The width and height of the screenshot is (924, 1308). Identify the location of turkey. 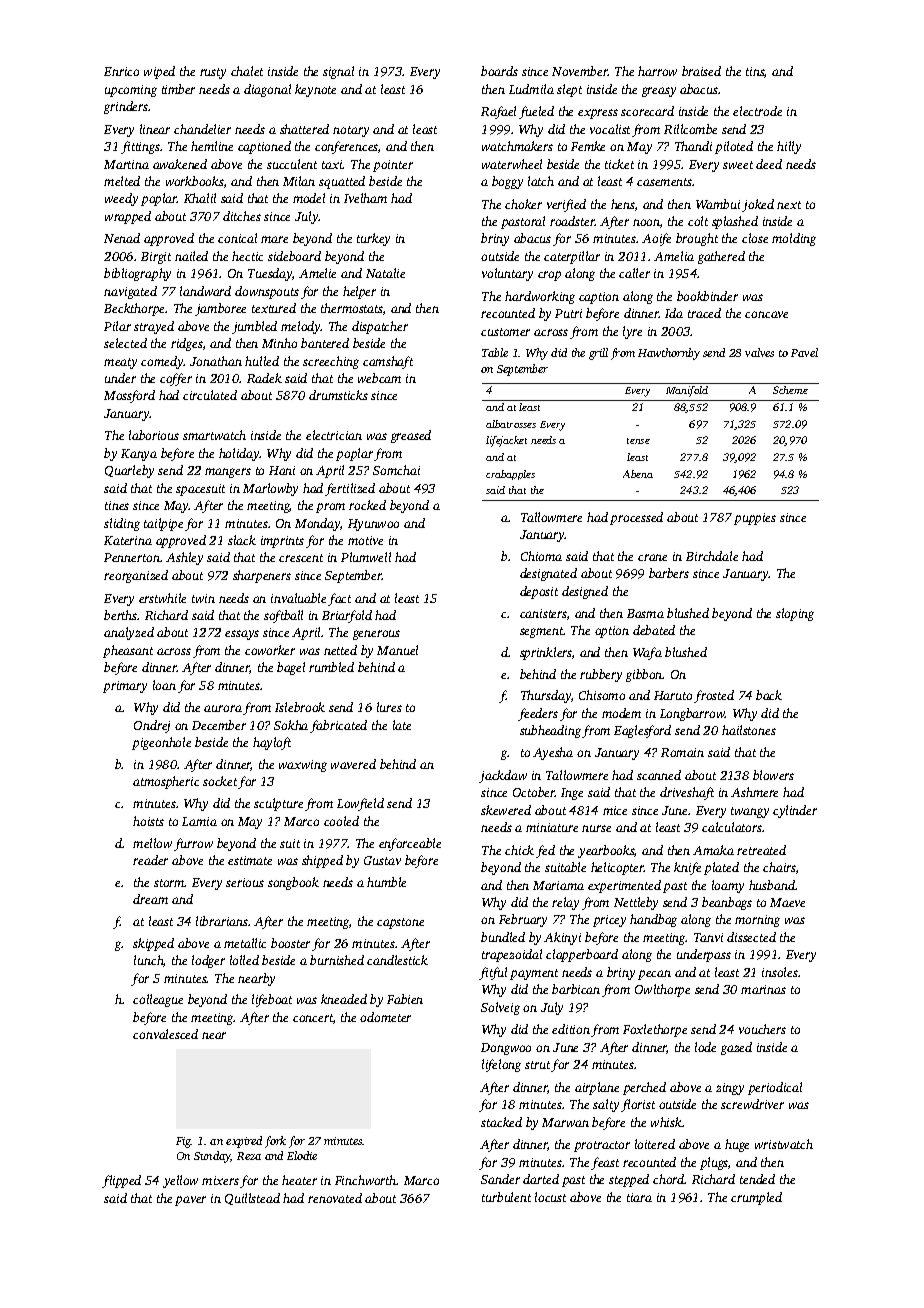
(373, 239).
